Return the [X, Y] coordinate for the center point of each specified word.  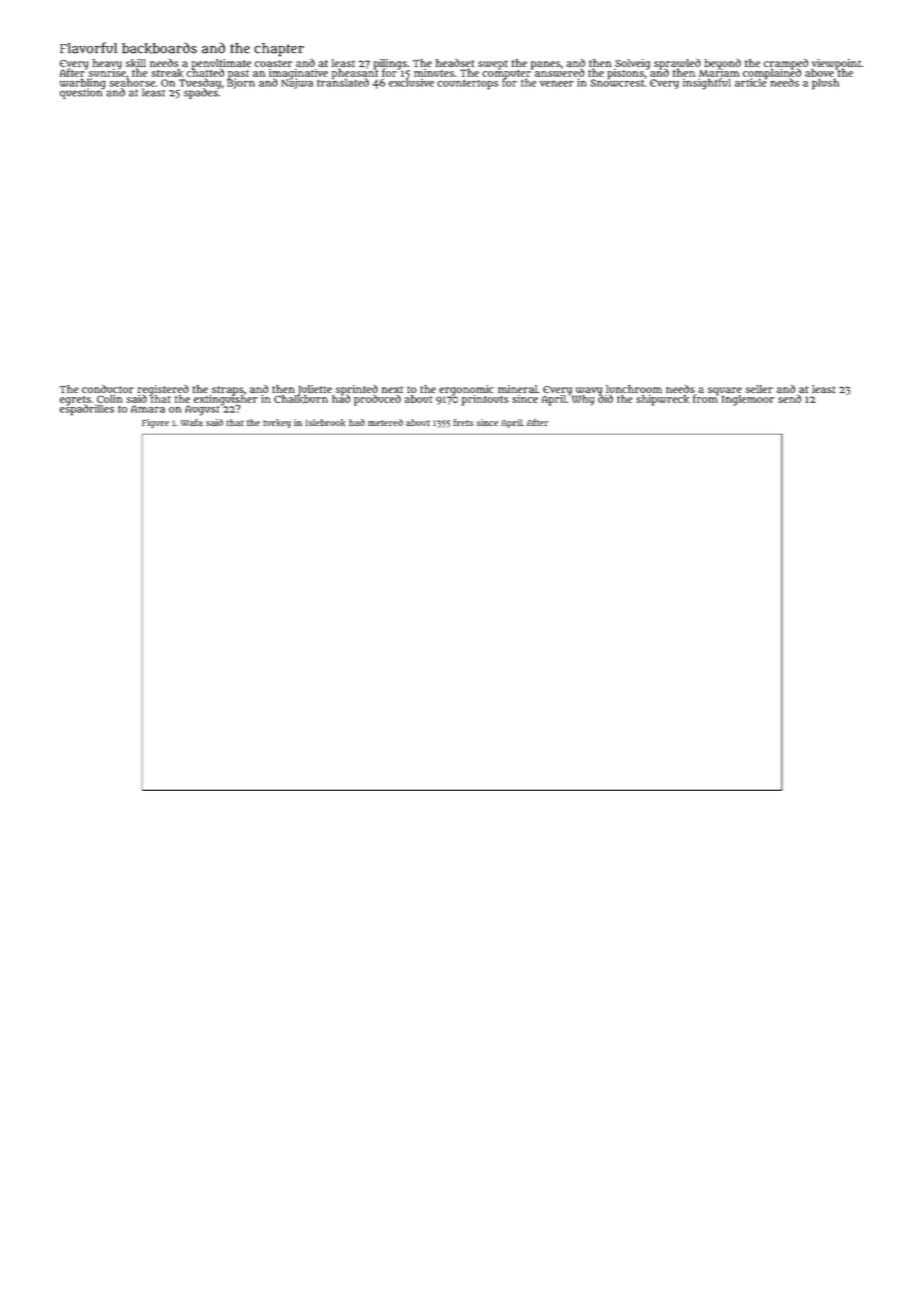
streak [167, 73]
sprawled [677, 64]
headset [455, 63]
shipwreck [662, 400]
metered [385, 422]
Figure [155, 423]
